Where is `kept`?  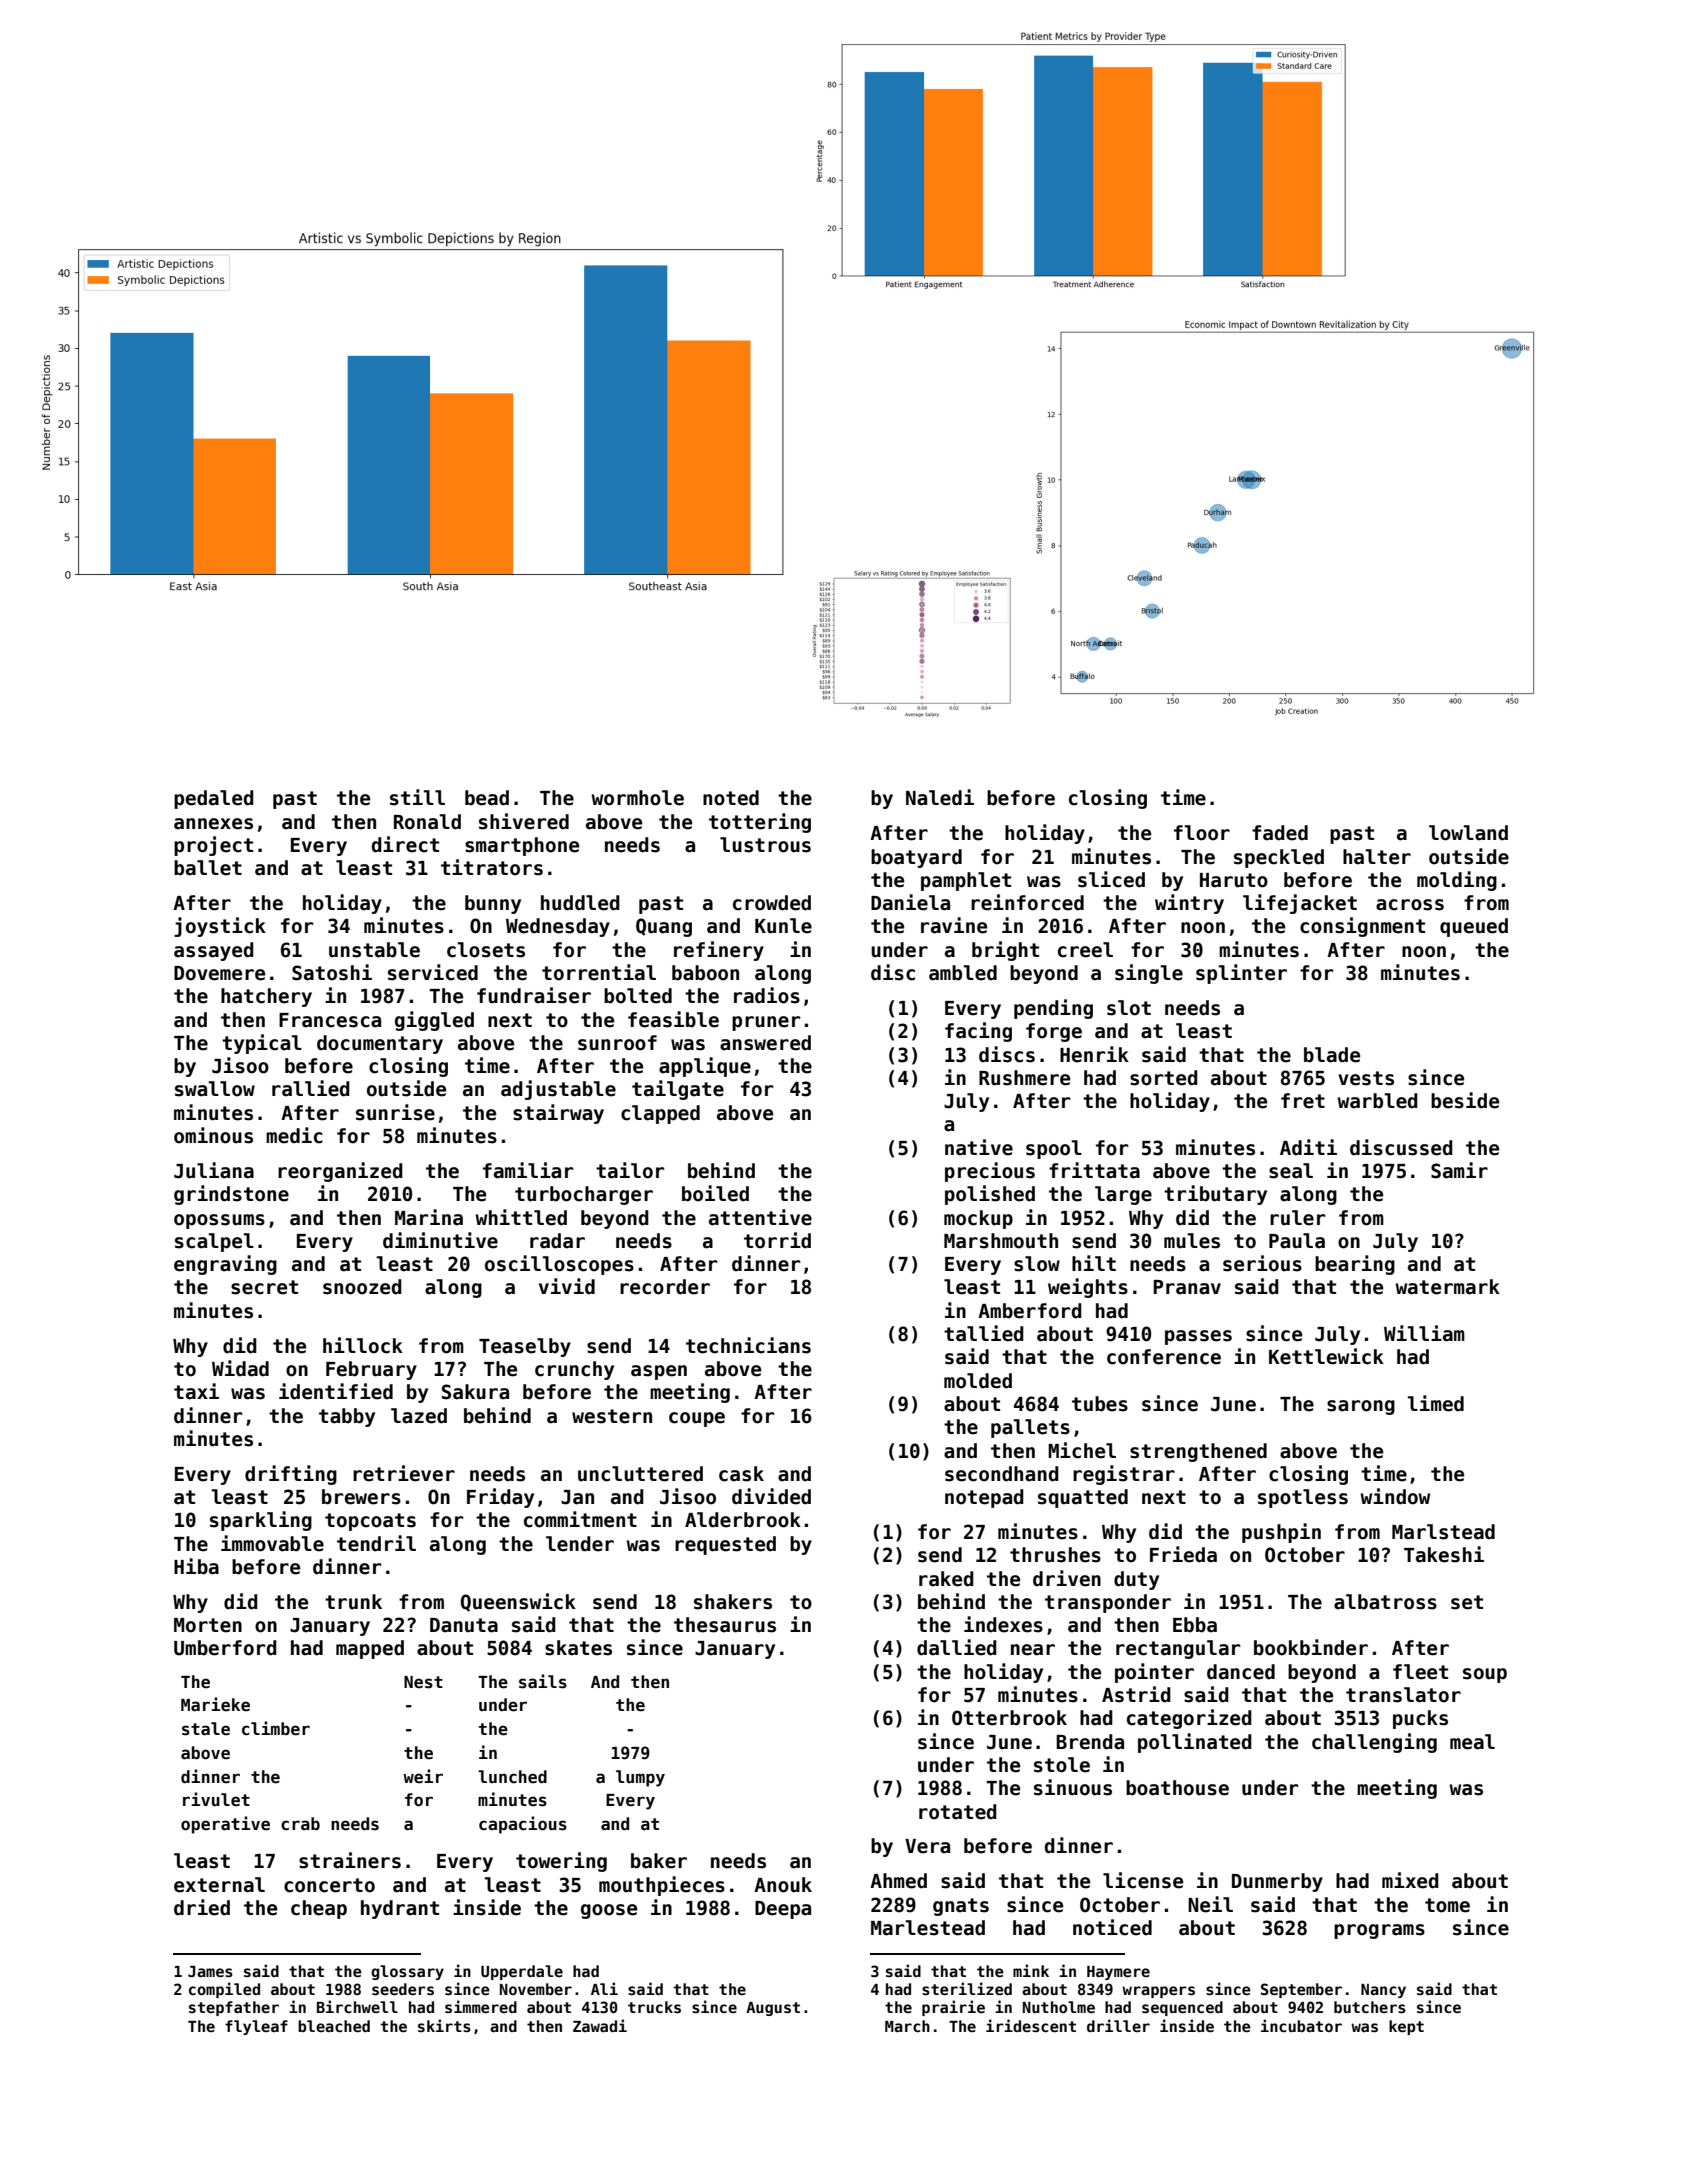
kept is located at coordinates (1406, 2027).
